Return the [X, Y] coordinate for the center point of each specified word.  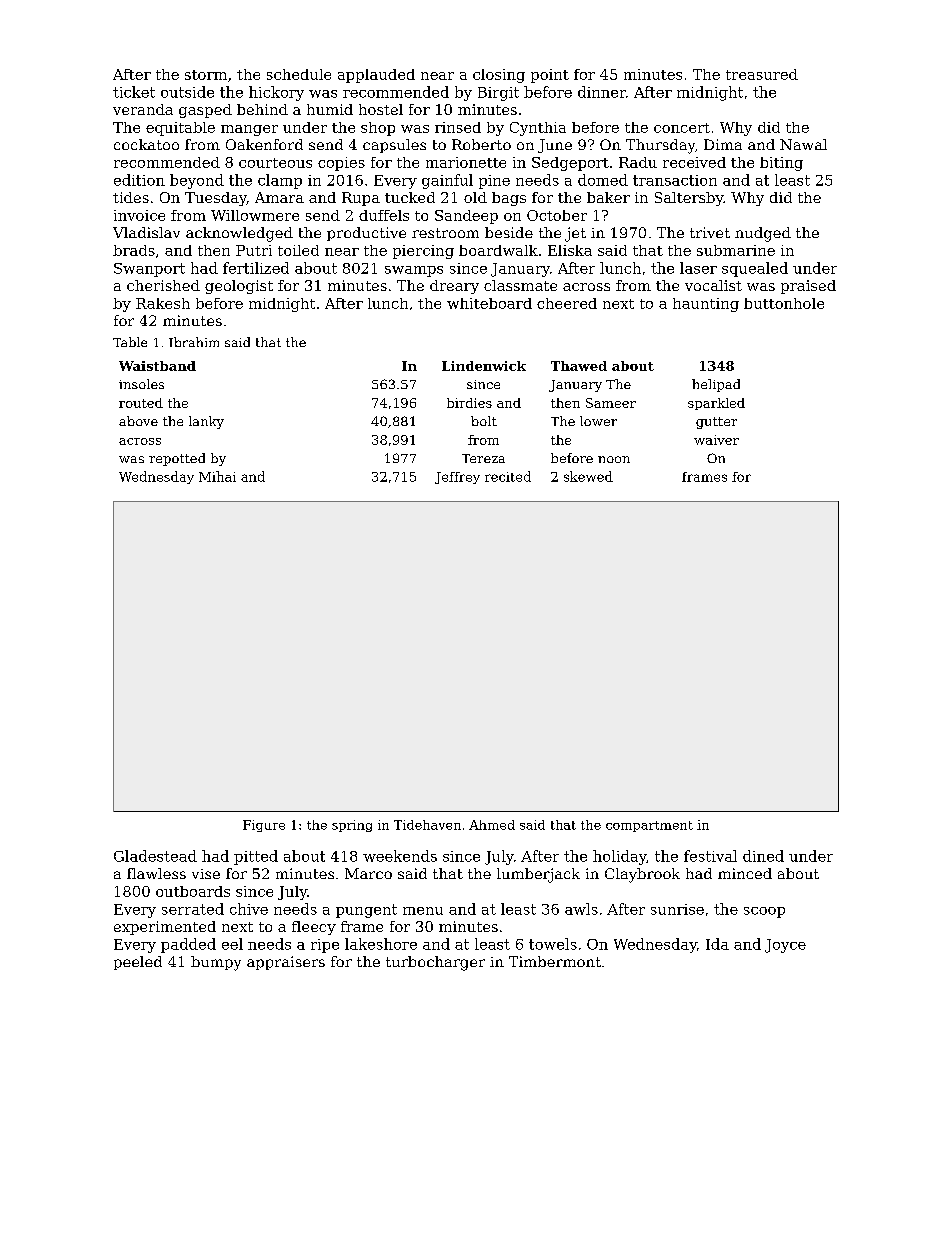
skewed [588, 476]
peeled [138, 963]
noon [614, 459]
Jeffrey [457, 478]
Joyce [785, 946]
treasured [762, 74]
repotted [177, 459]
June [555, 146]
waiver [716, 440]
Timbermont [555, 961]
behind [262, 109]
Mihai [217, 476]
